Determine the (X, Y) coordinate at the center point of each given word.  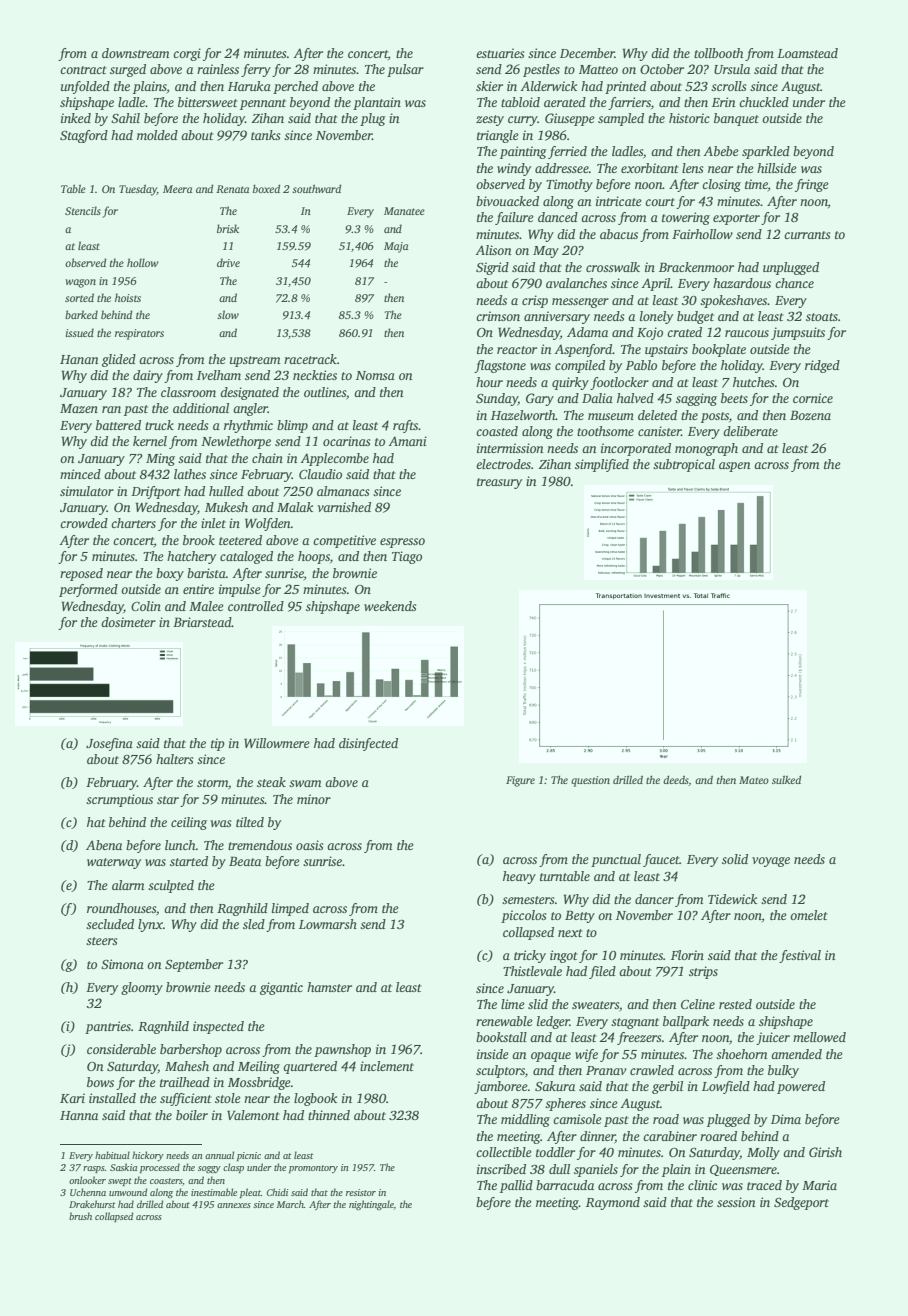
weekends (390, 606)
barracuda (565, 1185)
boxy (170, 574)
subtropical (684, 465)
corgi (187, 54)
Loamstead (807, 53)
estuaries (500, 53)
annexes (234, 1205)
